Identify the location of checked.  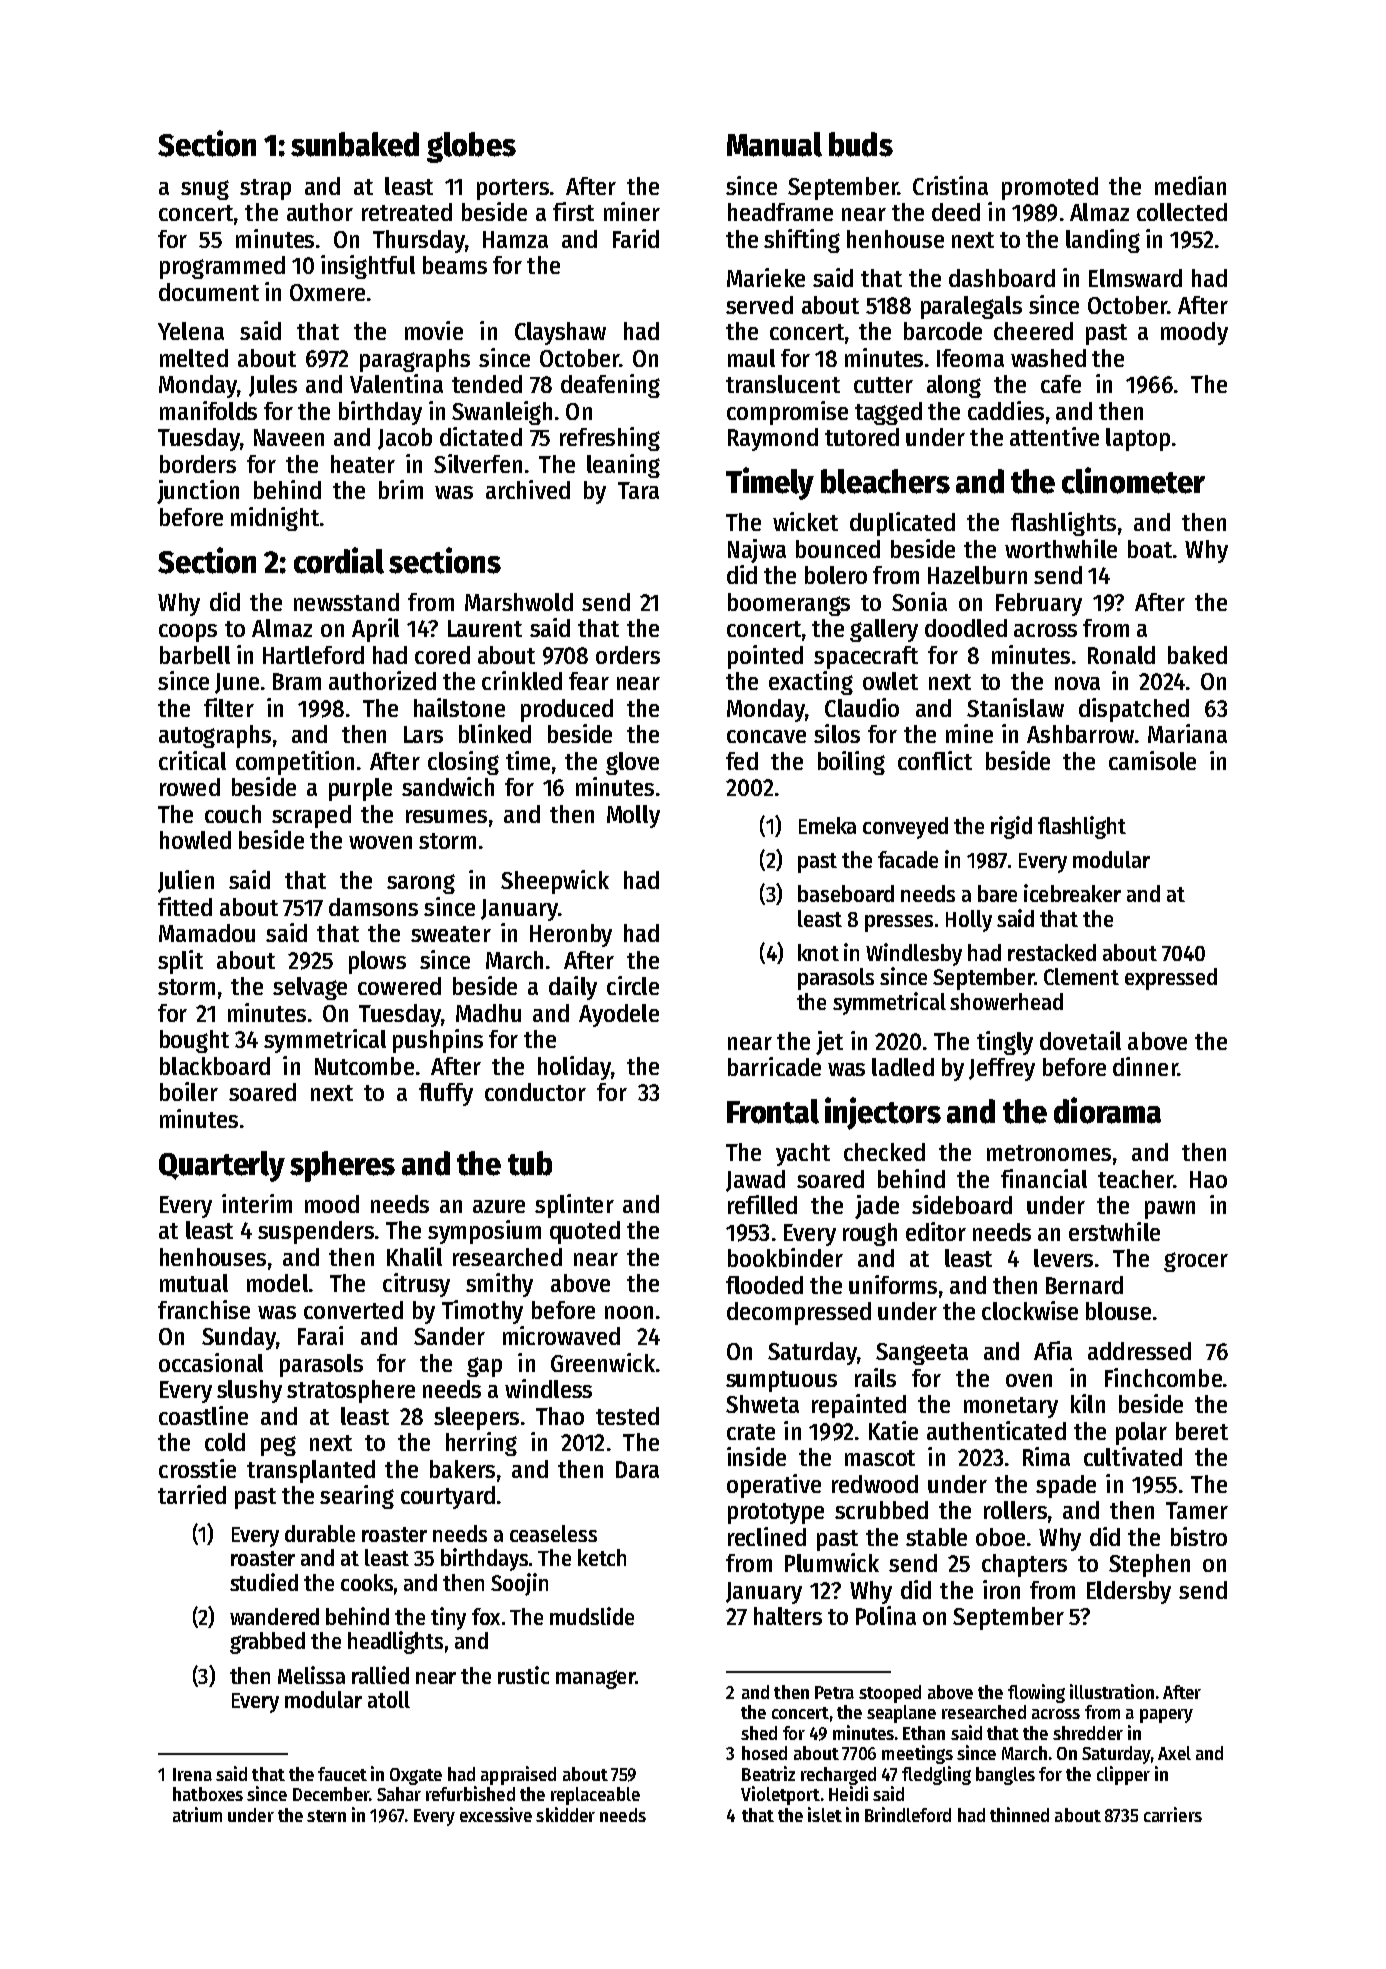
(884, 1152).
